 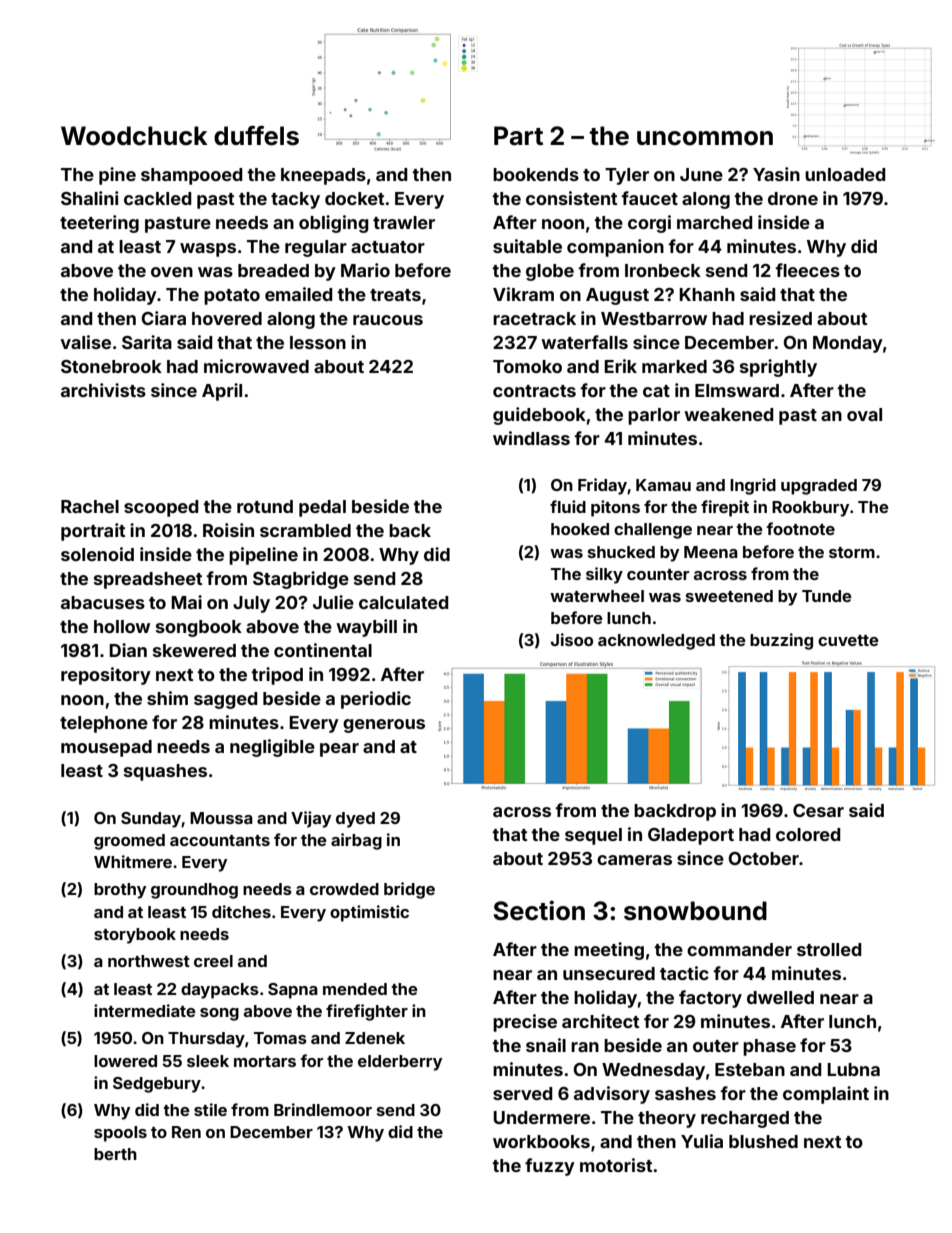 What do you see at coordinates (120, 1134) in the document?
I see `spools` at bounding box center [120, 1134].
